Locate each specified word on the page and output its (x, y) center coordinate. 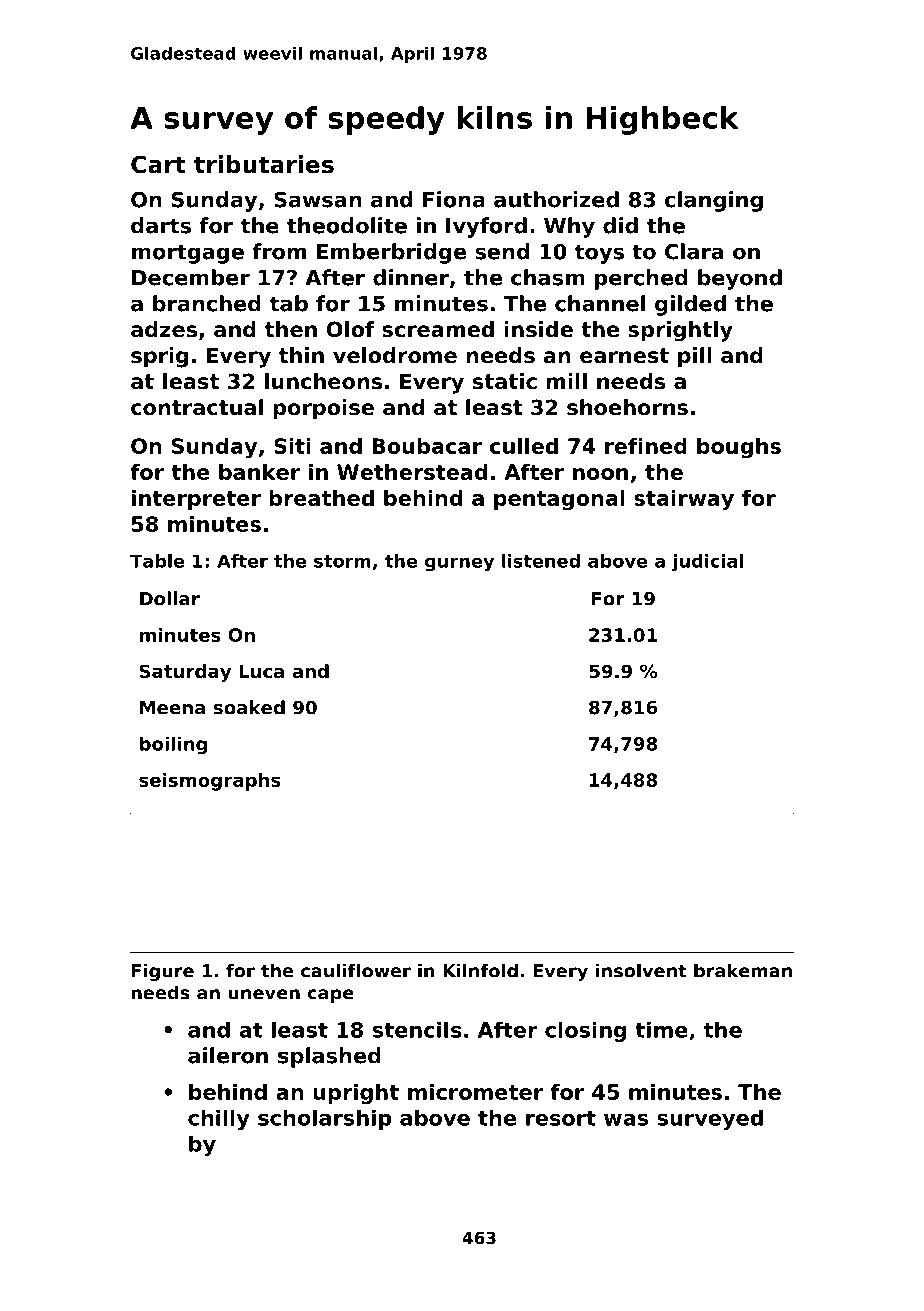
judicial (707, 562)
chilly (219, 1120)
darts (161, 225)
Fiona (454, 199)
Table (157, 561)
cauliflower (356, 970)
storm (342, 561)
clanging (714, 201)
